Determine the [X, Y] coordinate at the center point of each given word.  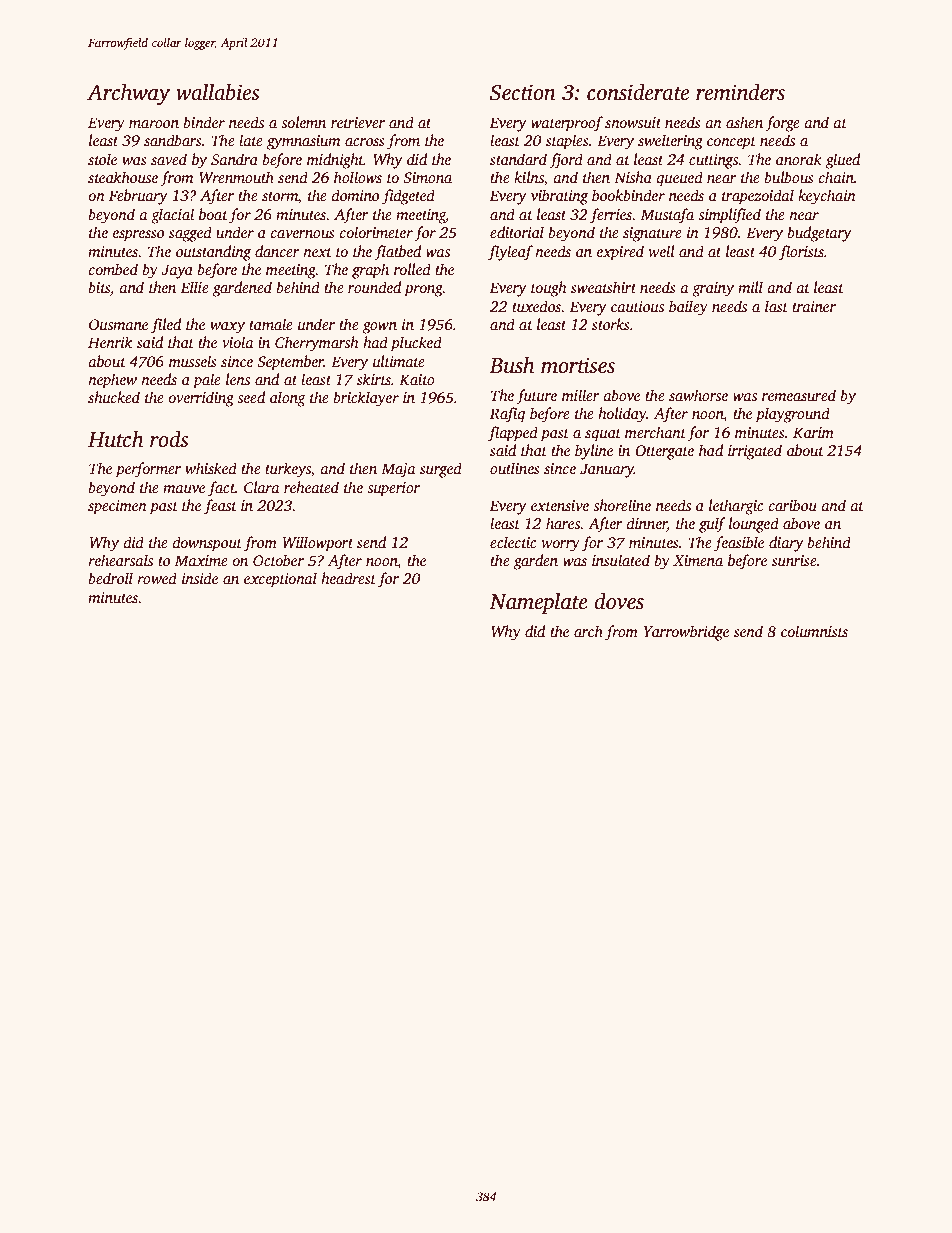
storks [611, 324]
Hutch [116, 439]
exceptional [280, 580]
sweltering [670, 142]
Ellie [195, 287]
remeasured [799, 395]
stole [102, 159]
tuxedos [536, 306]
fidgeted [408, 197]
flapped [513, 434]
